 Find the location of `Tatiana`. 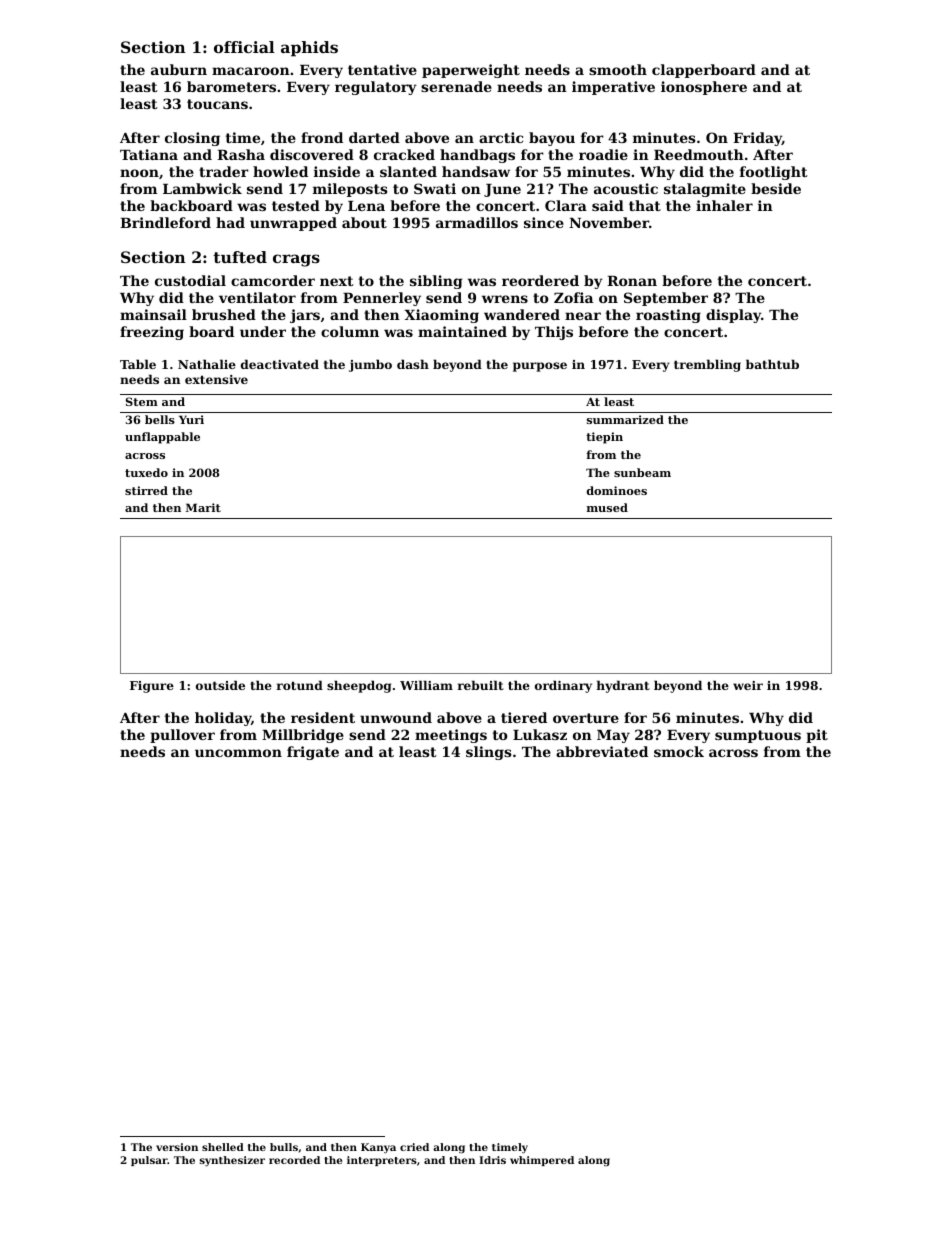

Tatiana is located at coordinates (149, 154).
